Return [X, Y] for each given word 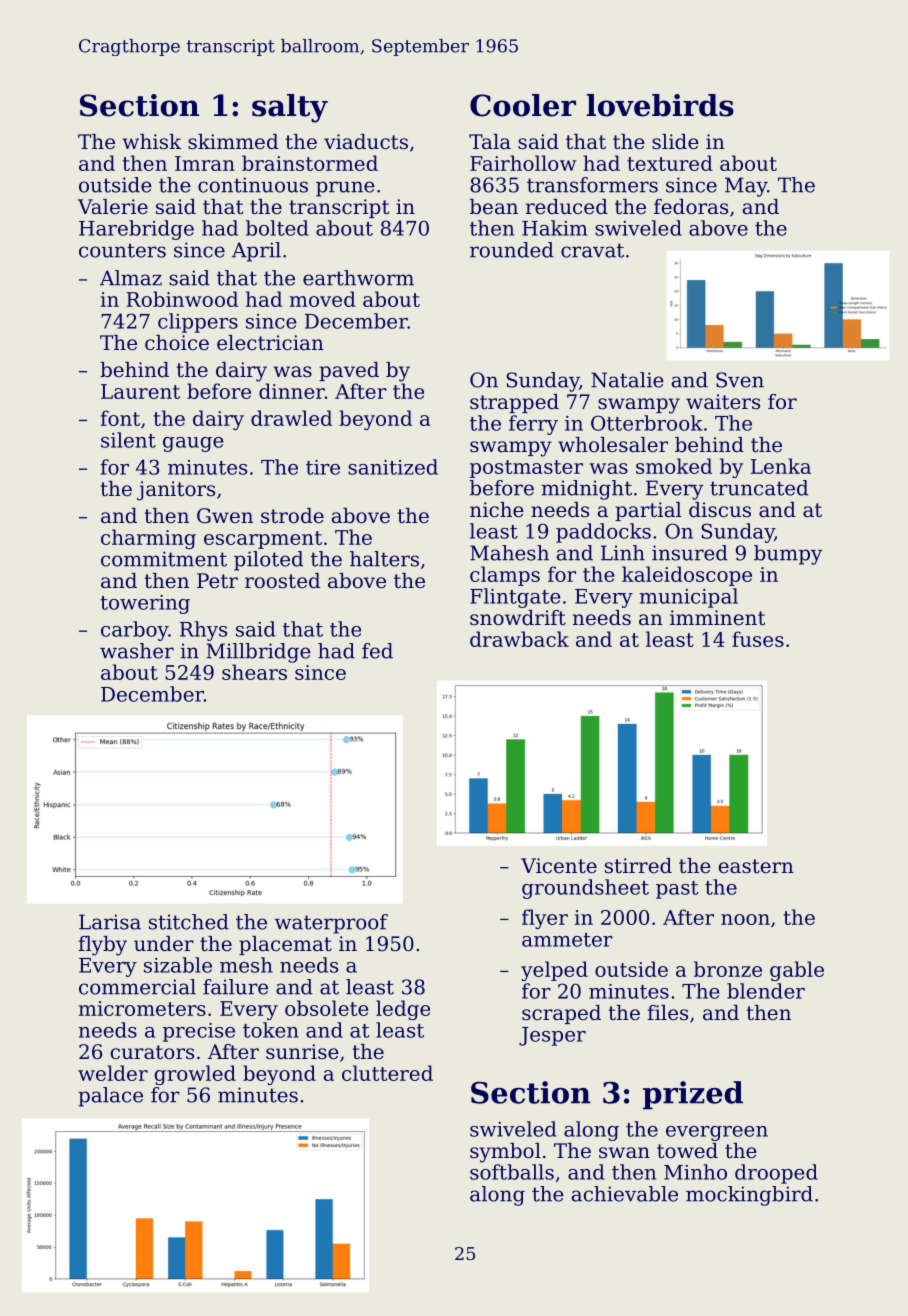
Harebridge [136, 230]
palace [110, 1097]
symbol [505, 1153]
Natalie [627, 380]
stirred [638, 866]
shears [254, 672]
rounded [512, 250]
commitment [164, 559]
